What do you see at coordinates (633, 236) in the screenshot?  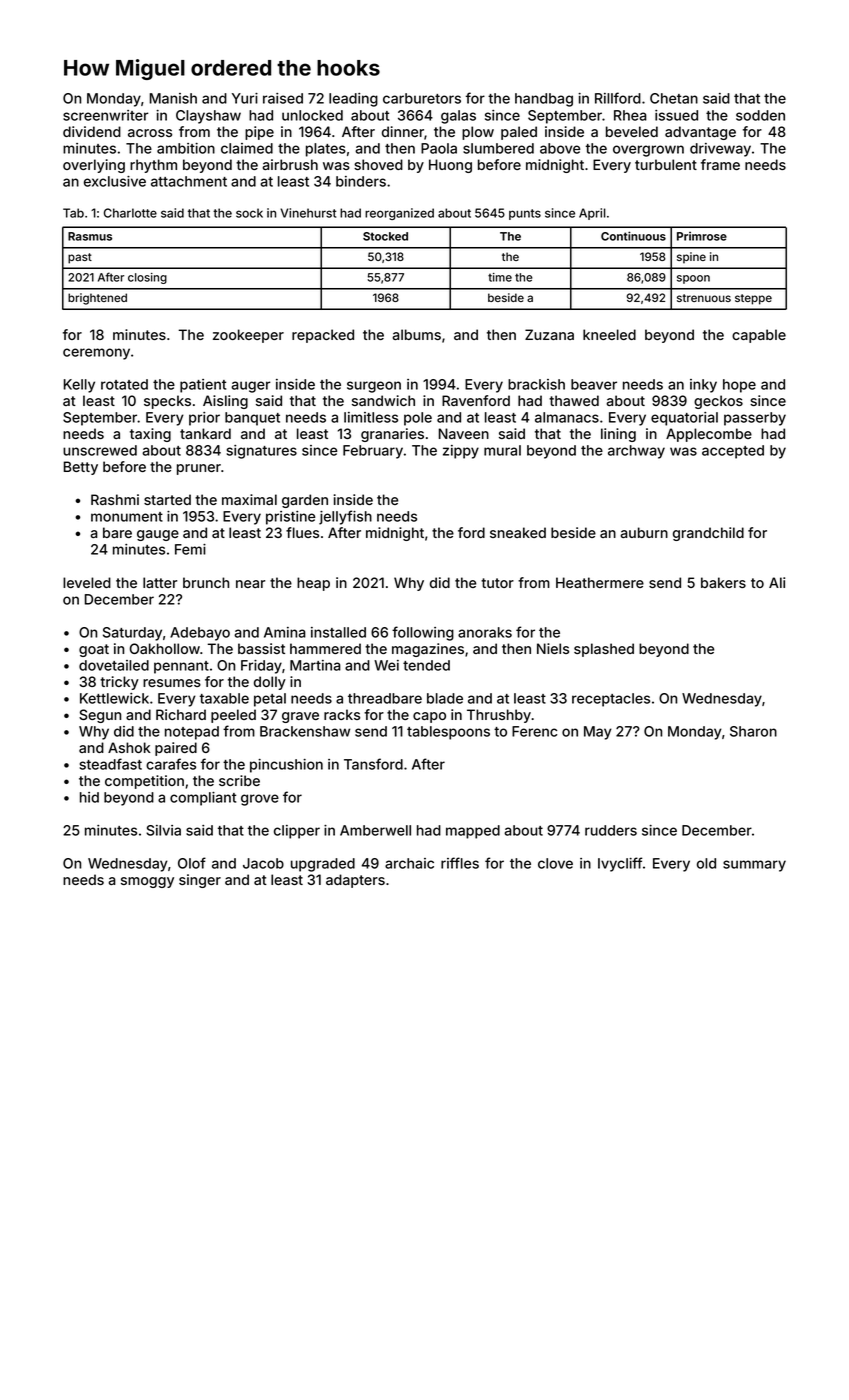 I see `Continuous` at bounding box center [633, 236].
